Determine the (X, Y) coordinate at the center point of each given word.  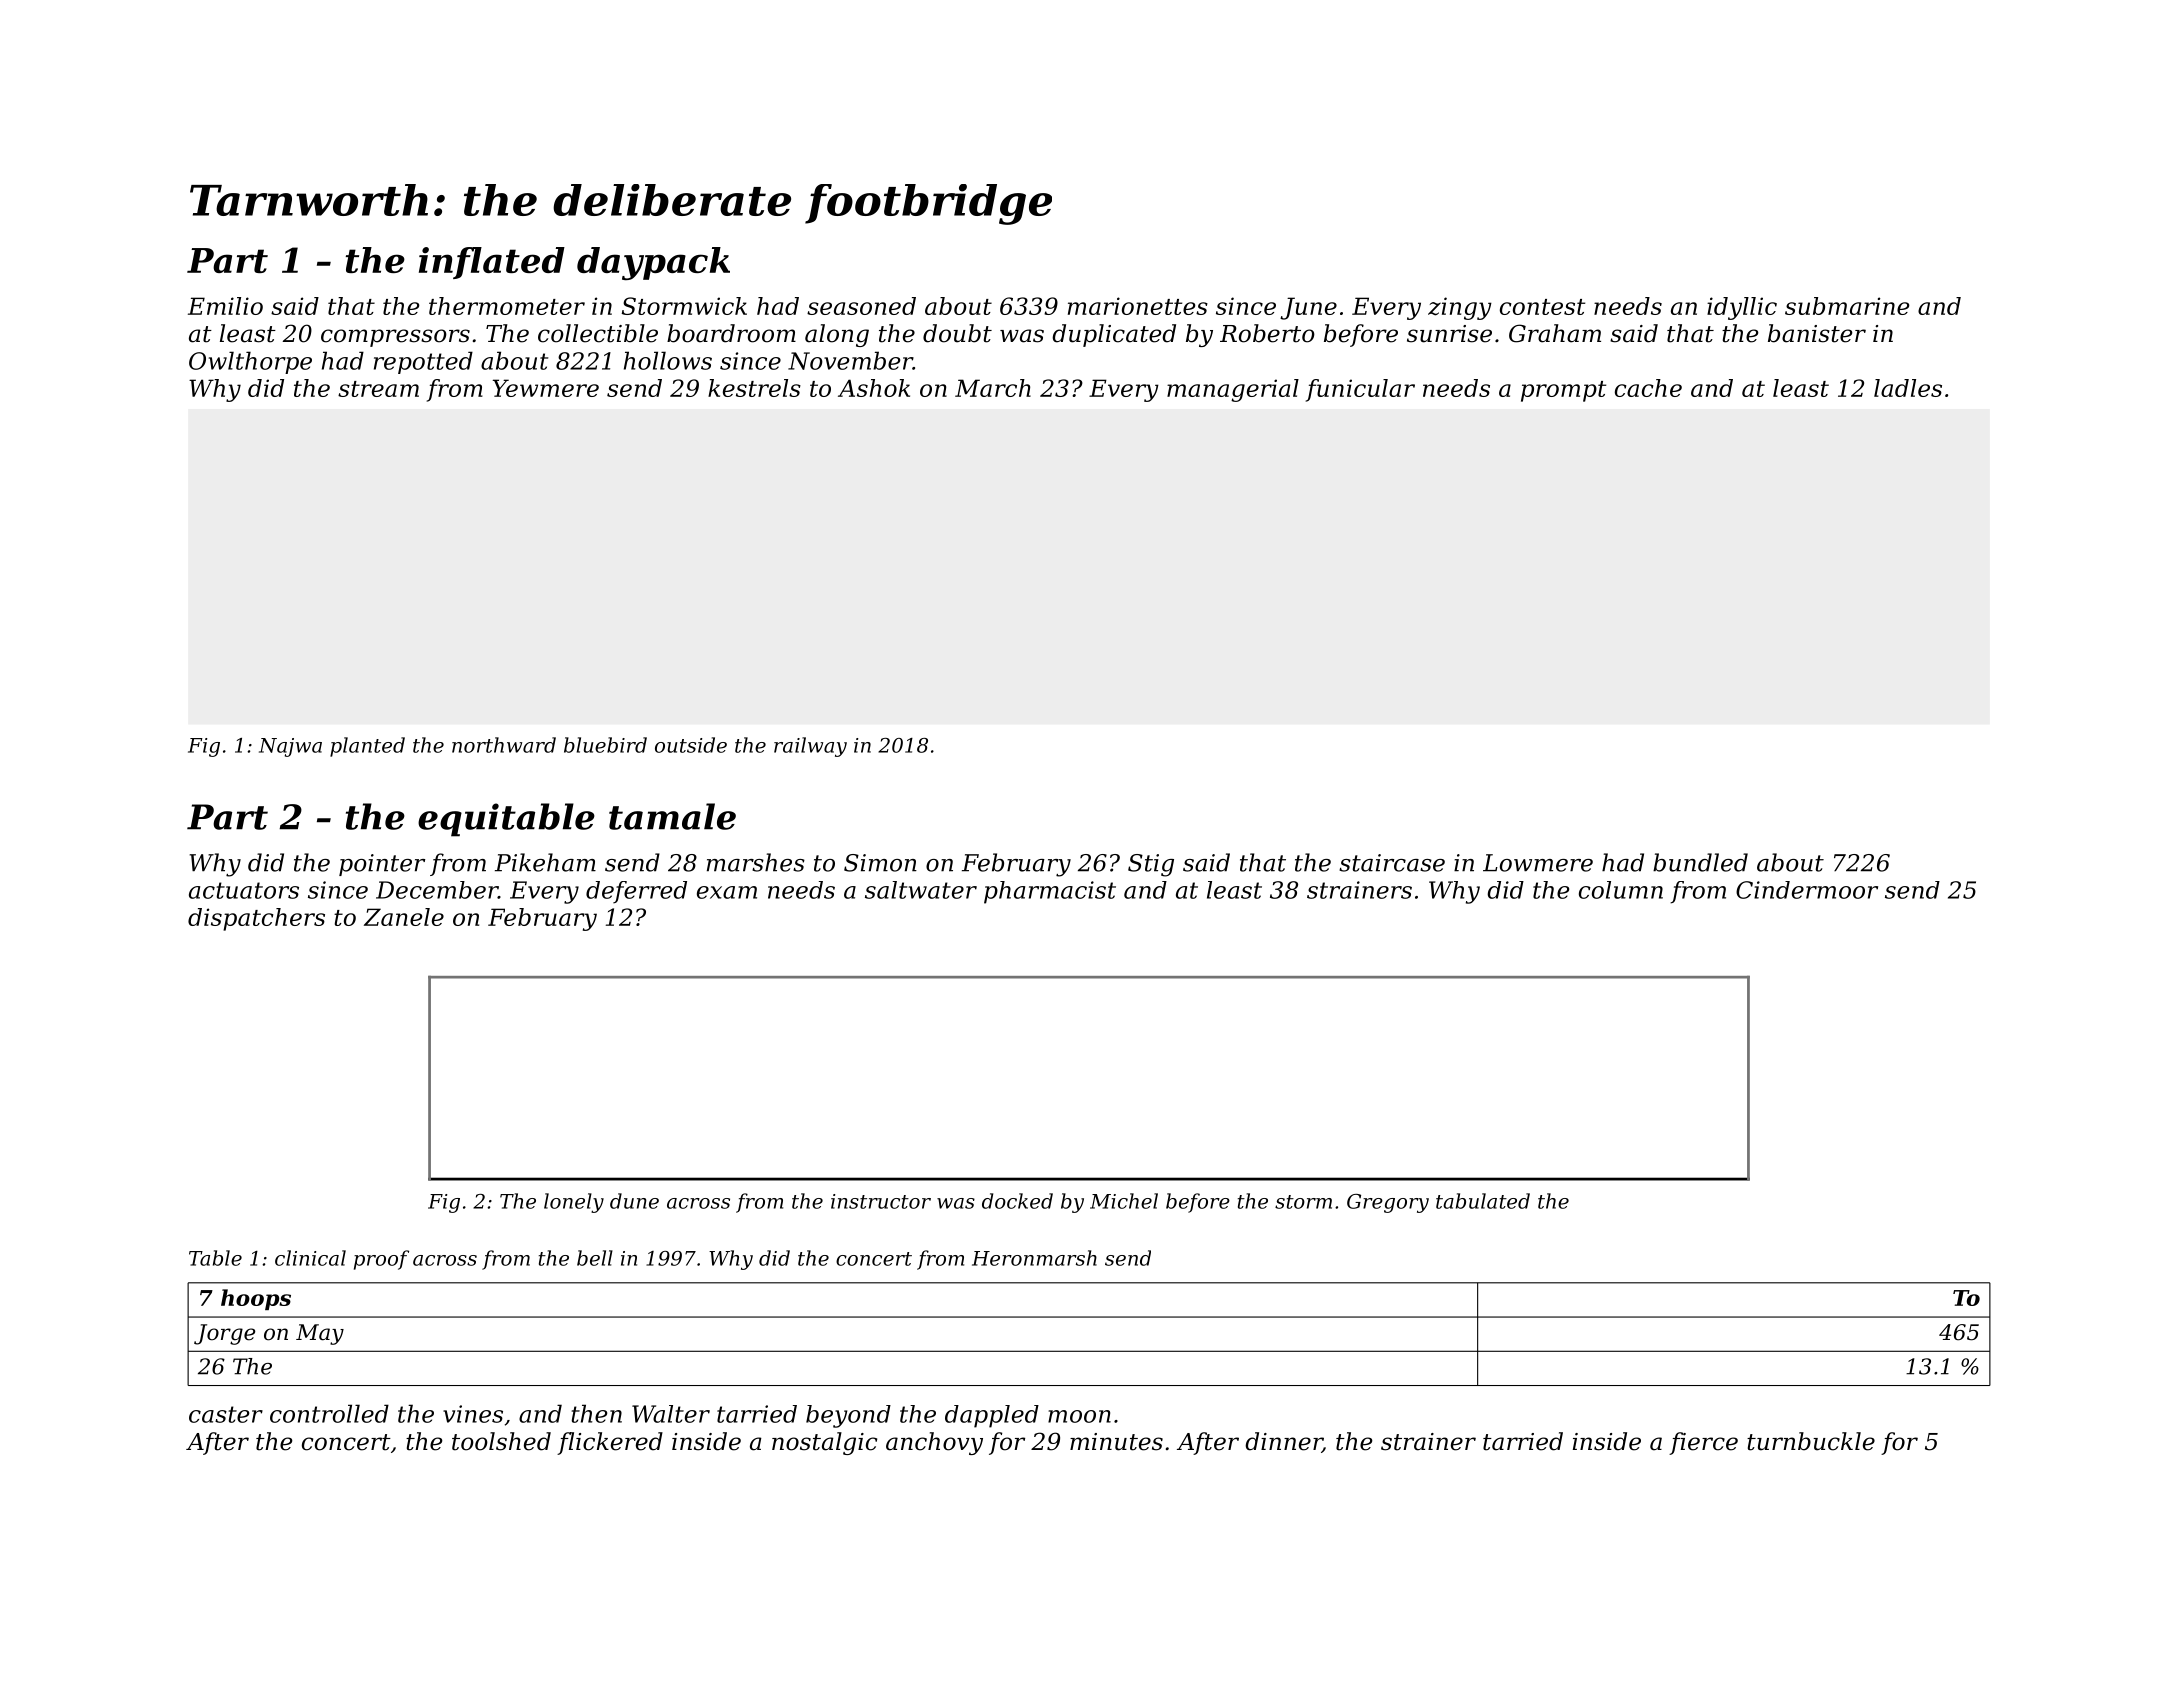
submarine (1847, 306)
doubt (957, 333)
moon (1079, 1416)
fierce (1703, 1443)
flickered (610, 1443)
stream (378, 389)
